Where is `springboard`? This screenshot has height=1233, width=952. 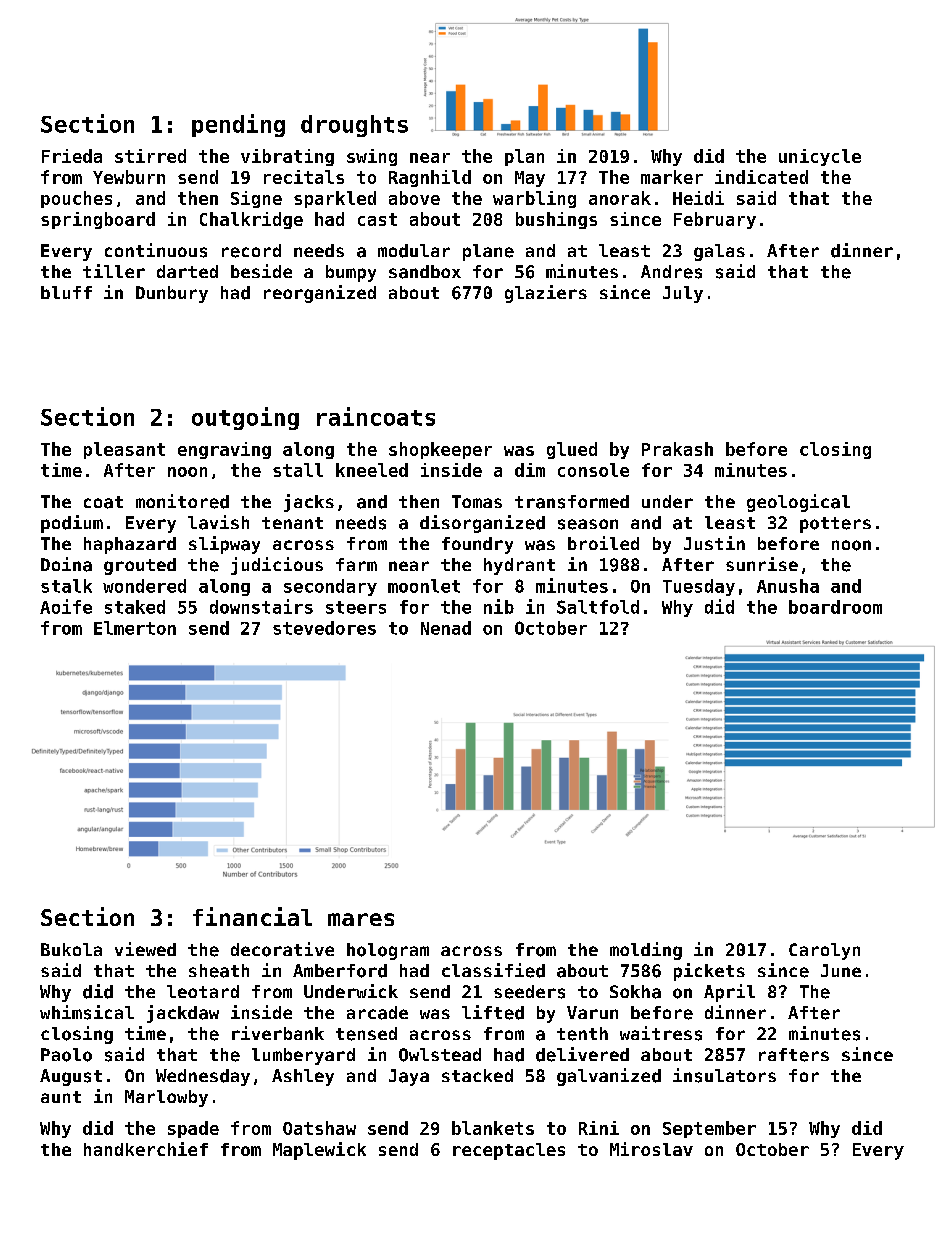
springboard is located at coordinates (98, 220).
